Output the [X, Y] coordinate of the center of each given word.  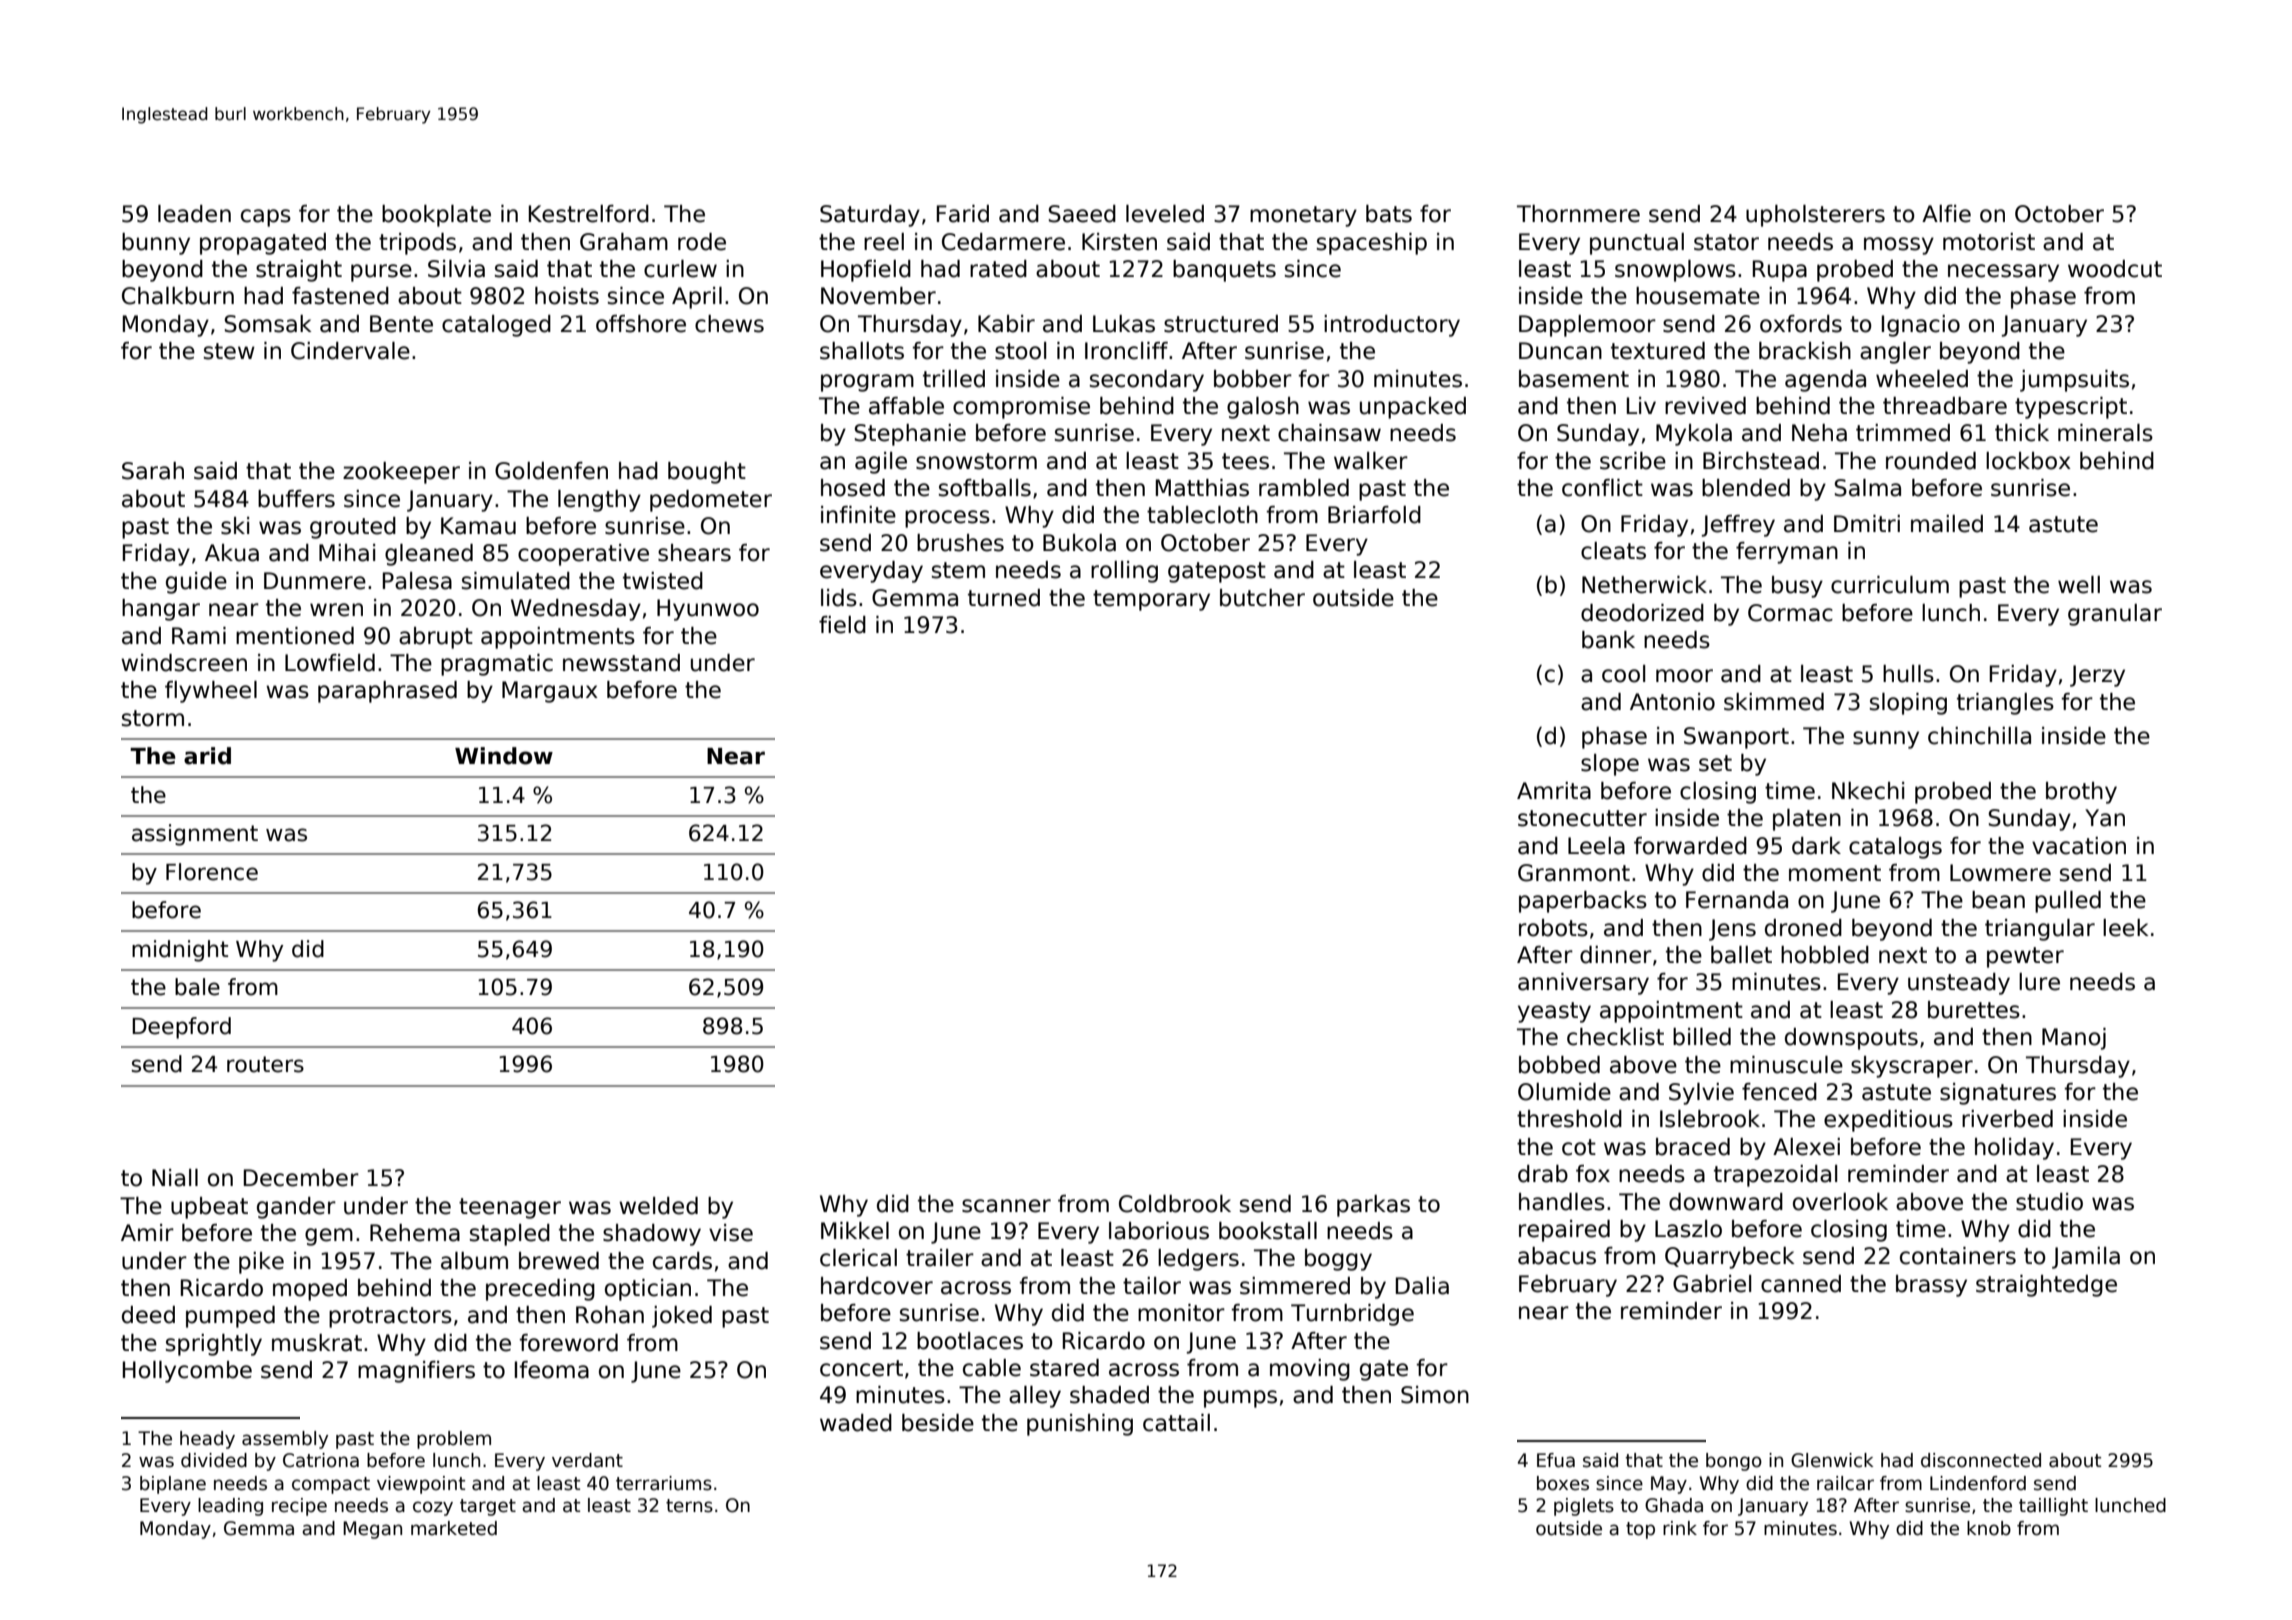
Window [504, 756]
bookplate [436, 216]
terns [689, 1506]
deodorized [1642, 613]
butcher [1262, 598]
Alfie [1946, 214]
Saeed [1082, 214]
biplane [173, 1485]
